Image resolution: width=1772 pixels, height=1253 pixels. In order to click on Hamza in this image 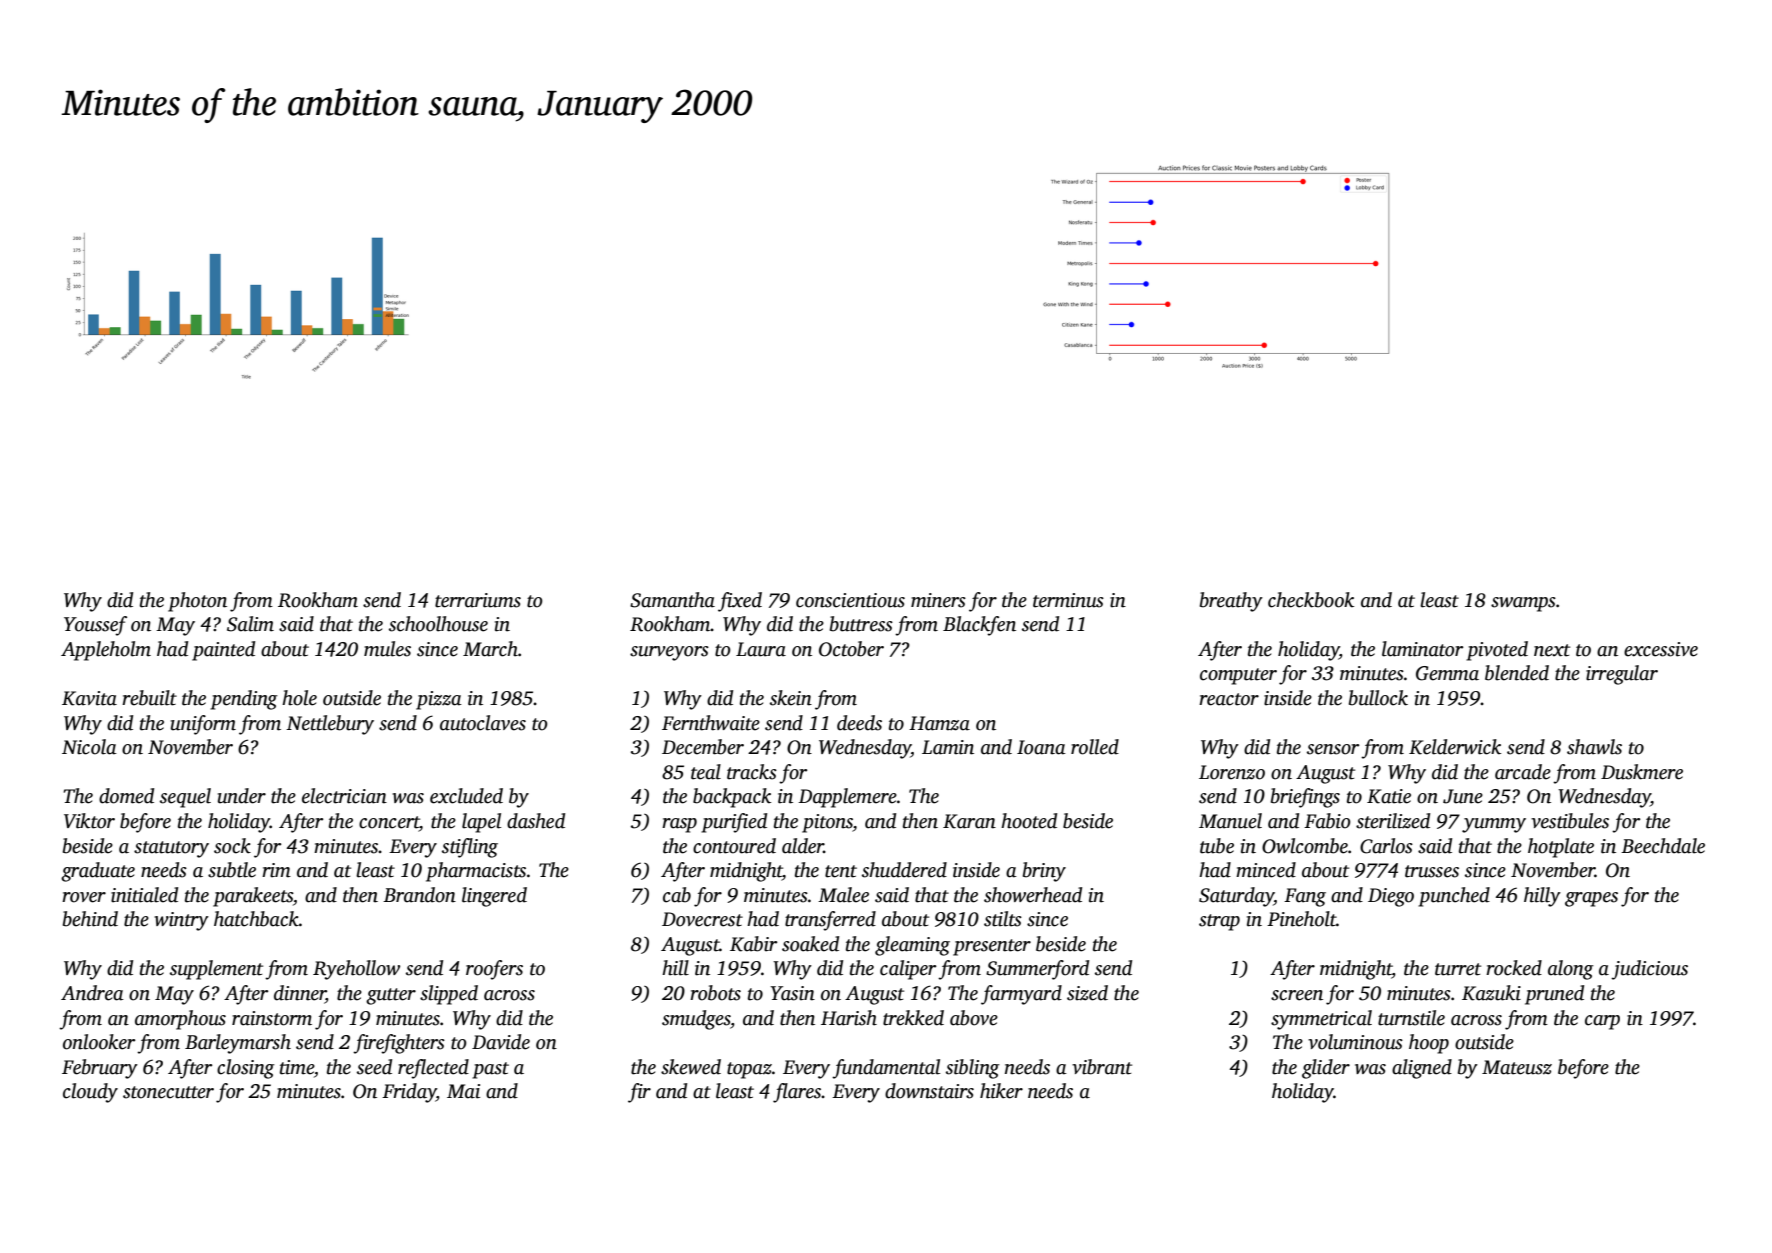, I will do `click(939, 723)`.
